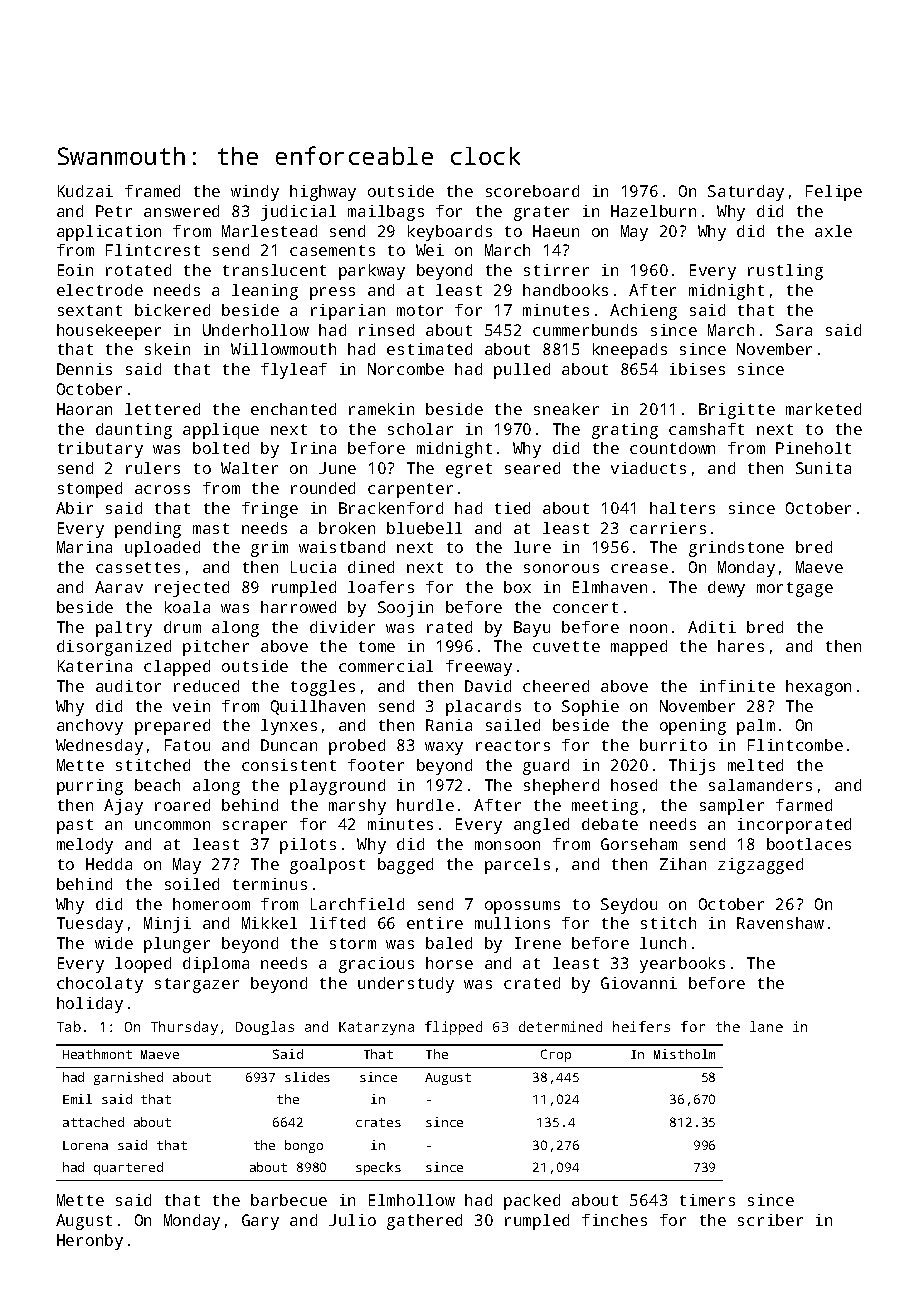 Image resolution: width=924 pixels, height=1314 pixels. What do you see at coordinates (707, 1200) in the page?
I see `timers` at bounding box center [707, 1200].
